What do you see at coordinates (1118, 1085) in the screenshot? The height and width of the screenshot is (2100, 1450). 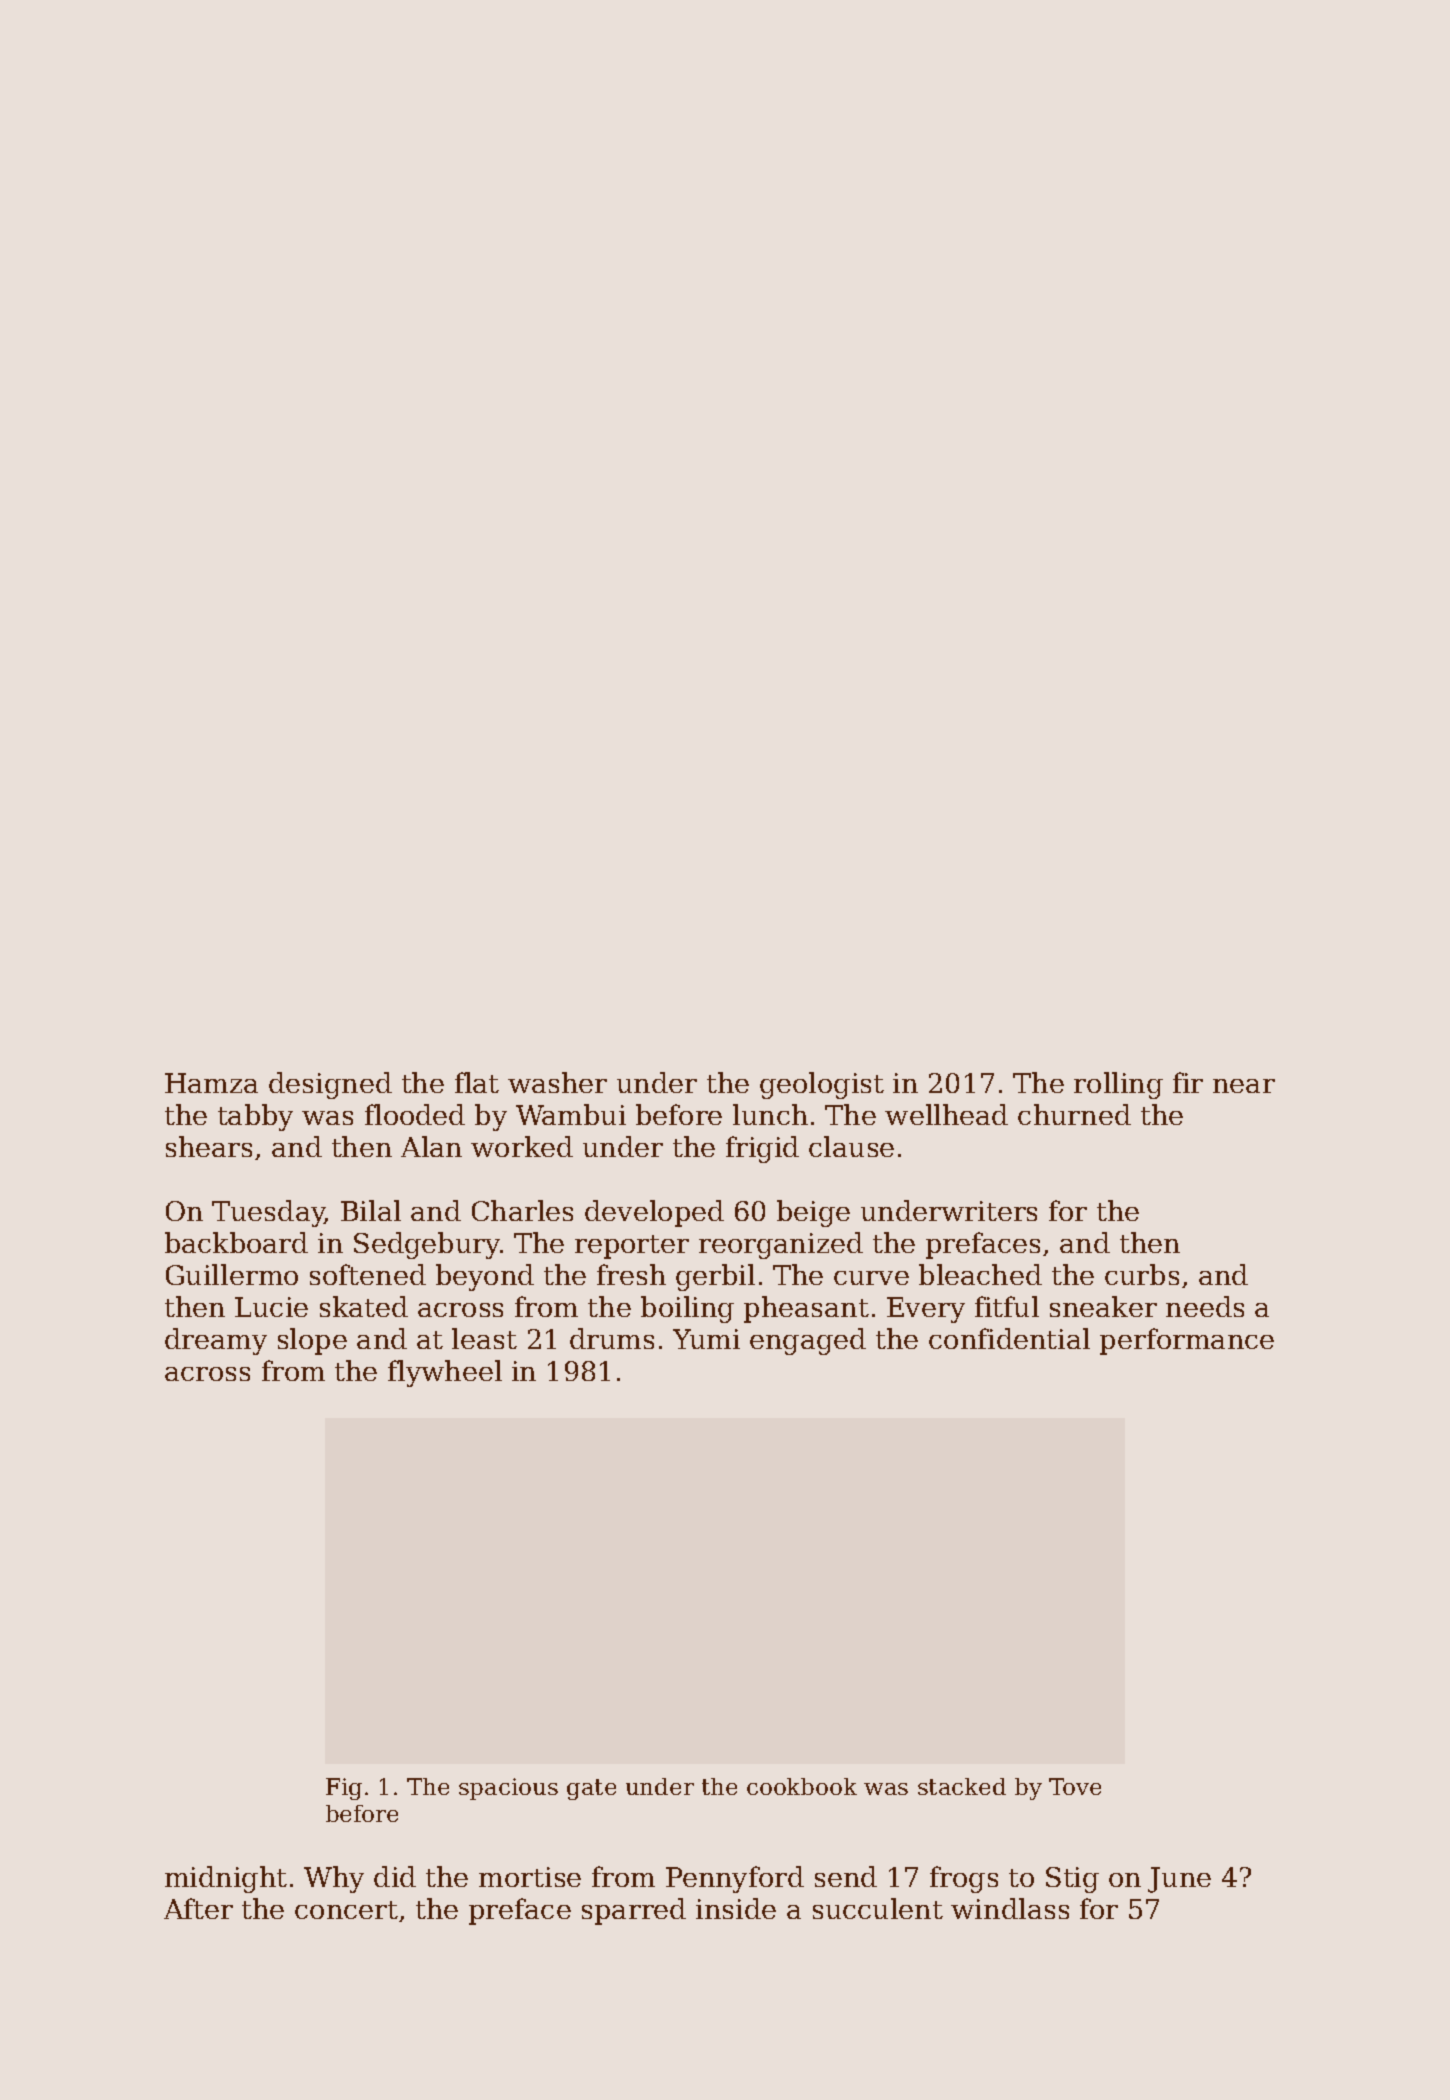 I see `rolling` at bounding box center [1118, 1085].
